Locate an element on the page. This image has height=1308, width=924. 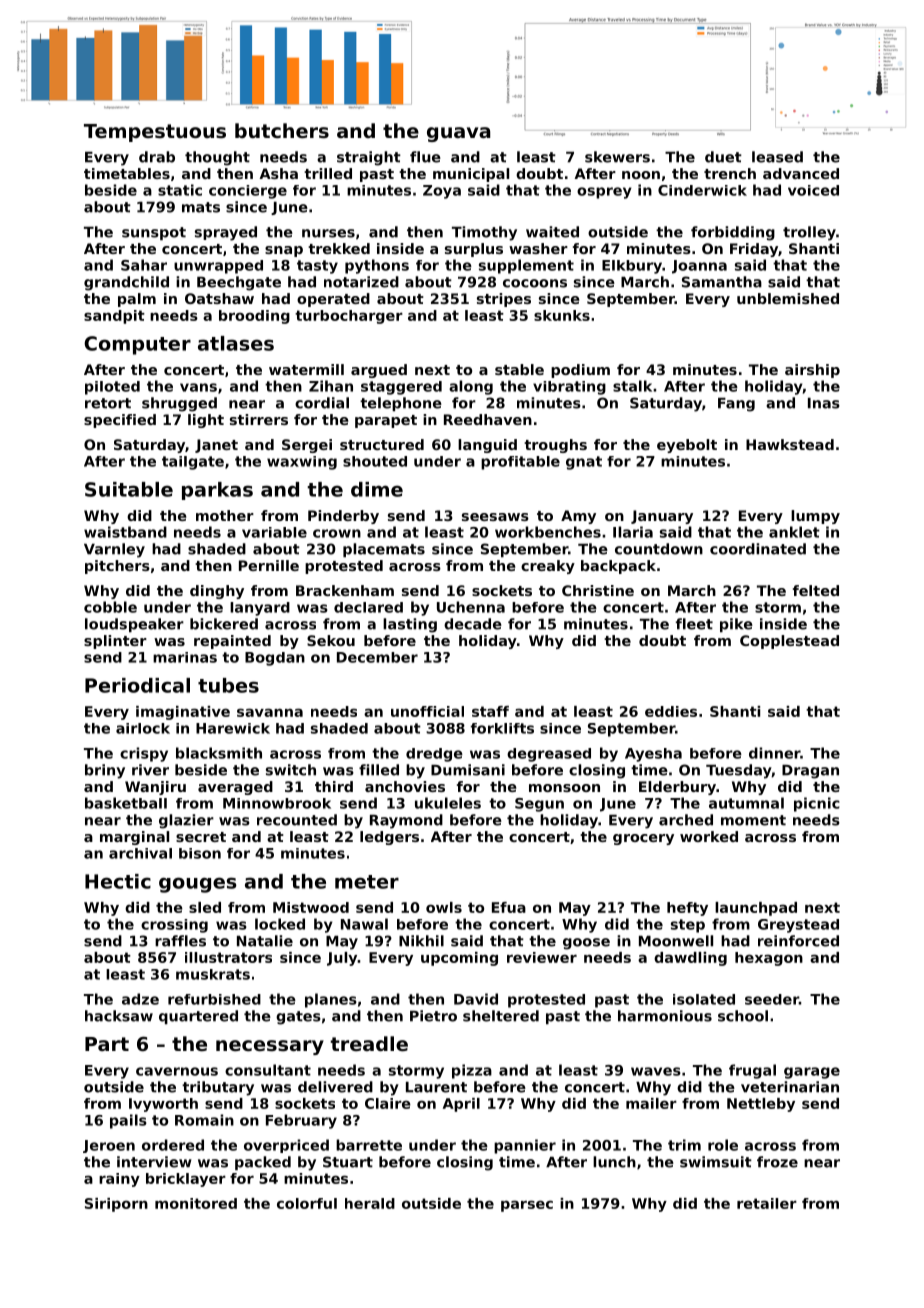
blacksmith is located at coordinates (219, 753).
